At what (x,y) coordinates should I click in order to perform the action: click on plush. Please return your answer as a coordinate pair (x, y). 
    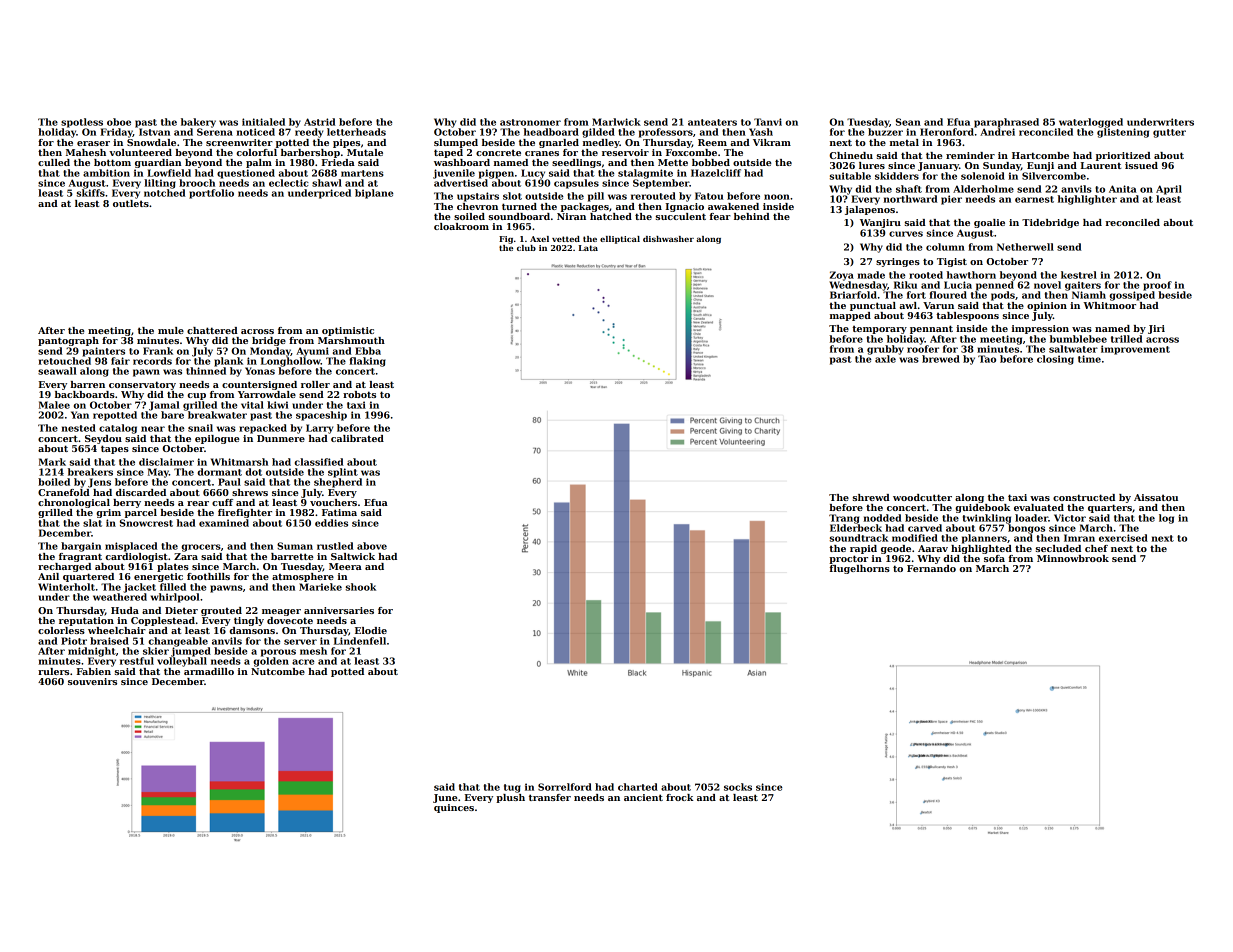
    Looking at the image, I should click on (510, 798).
